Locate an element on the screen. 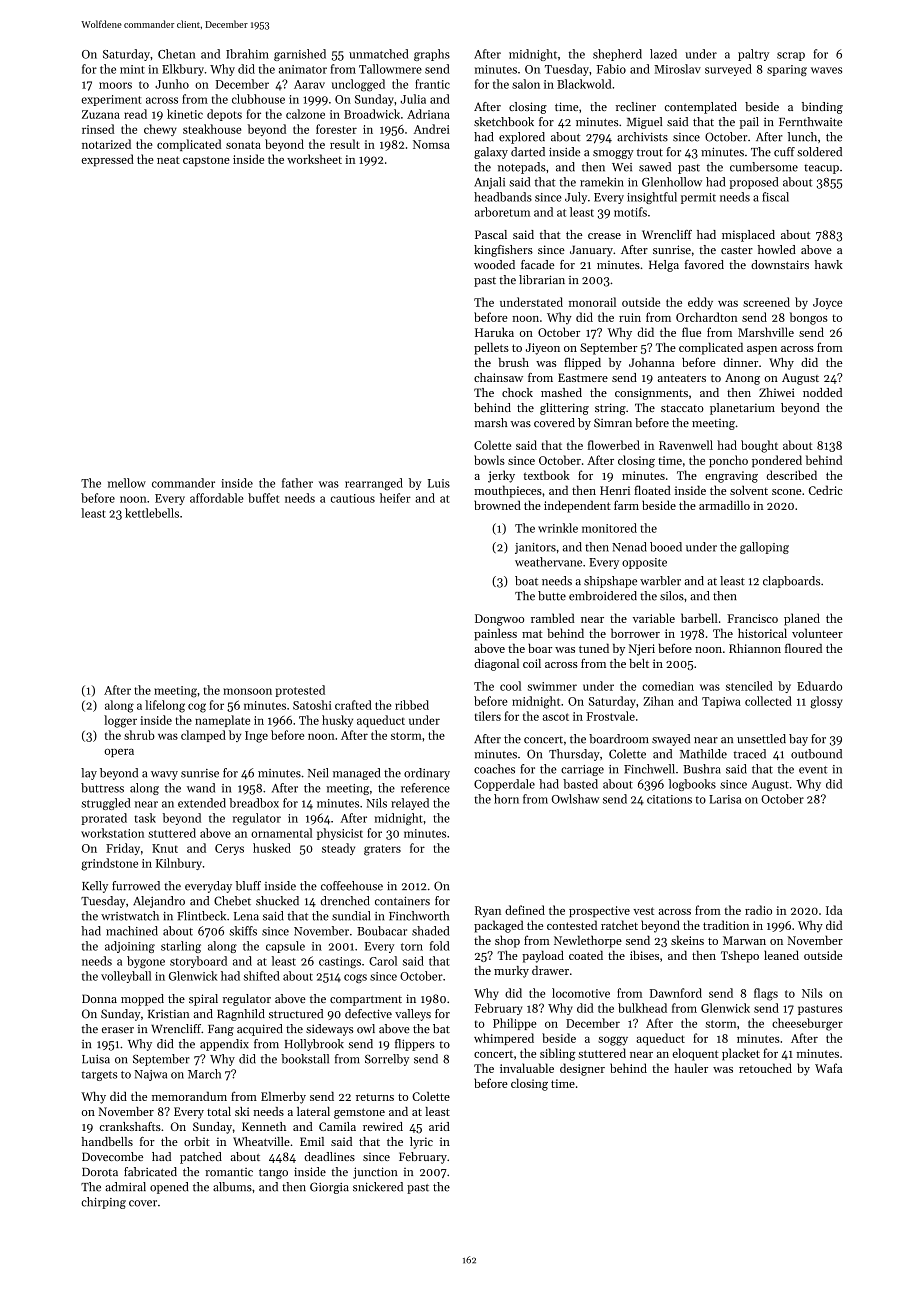 The width and height of the screenshot is (924, 1308). Cedric is located at coordinates (826, 490).
